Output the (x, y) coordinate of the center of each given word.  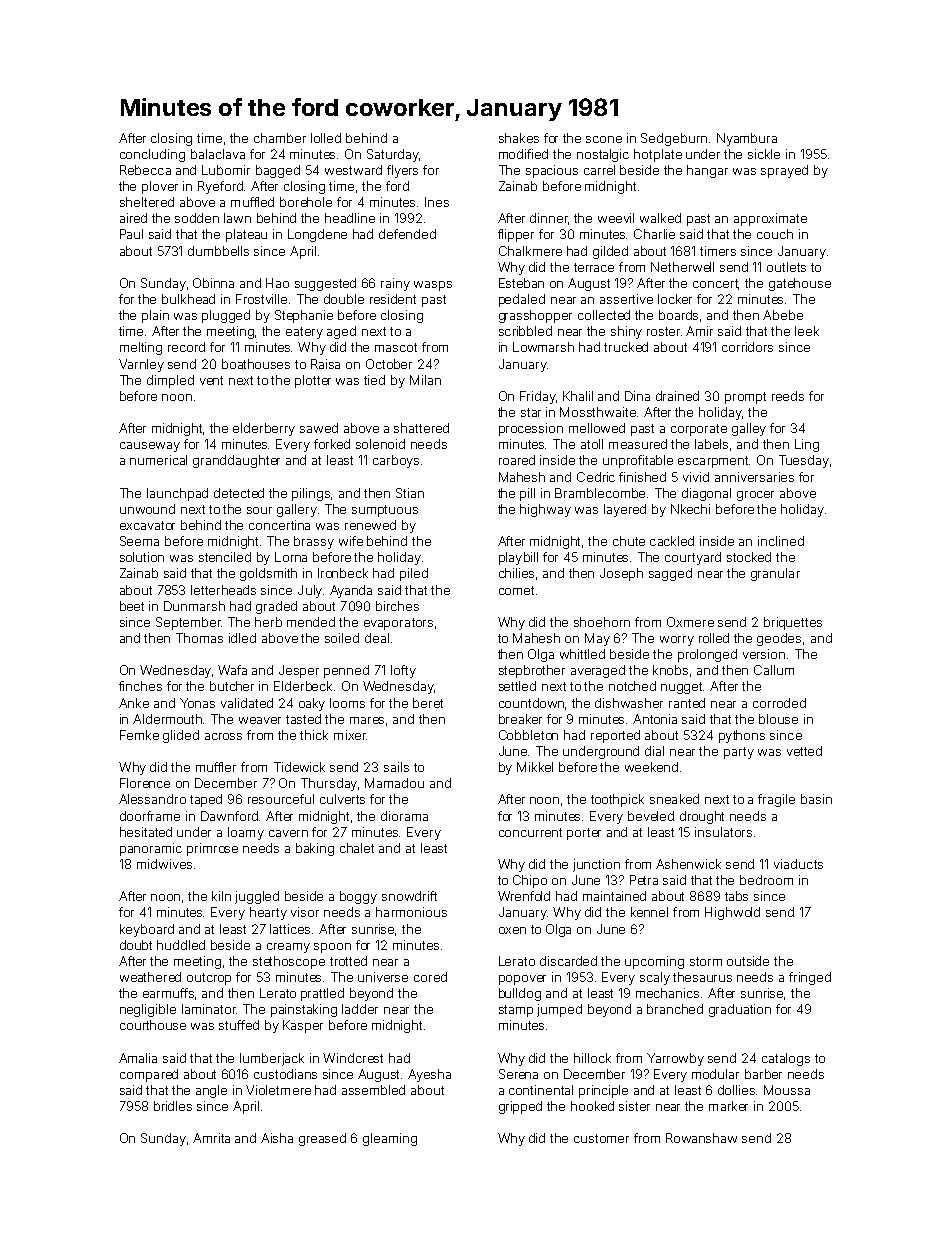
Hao (277, 283)
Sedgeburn (674, 139)
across (223, 736)
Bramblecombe (600, 493)
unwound (147, 509)
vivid (696, 477)
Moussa (787, 1090)
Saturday (393, 155)
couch (775, 234)
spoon (332, 948)
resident (393, 299)
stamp (516, 1011)
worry (677, 641)
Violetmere (278, 1090)
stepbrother (532, 671)
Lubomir (226, 170)
